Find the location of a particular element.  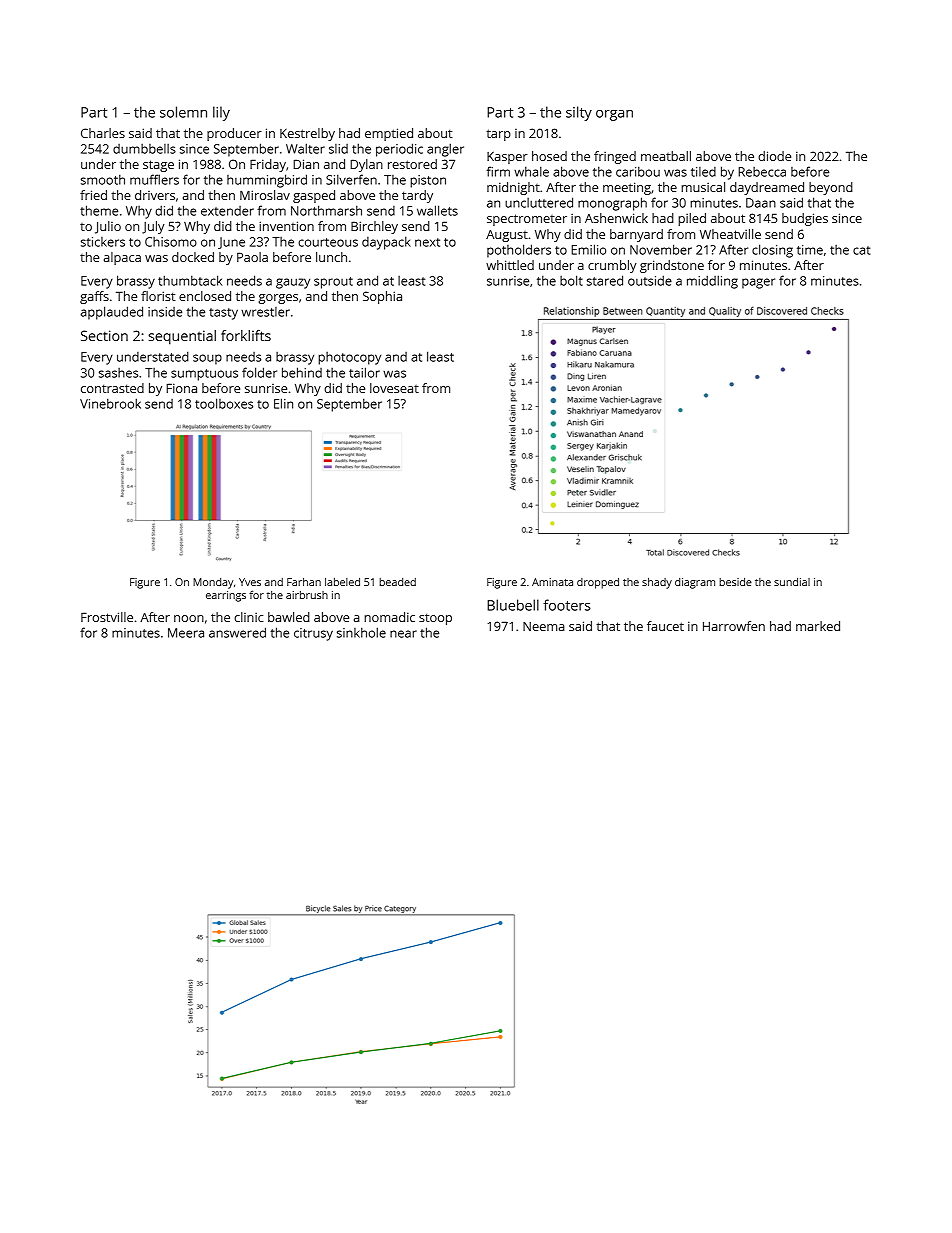

pager is located at coordinates (758, 283).
